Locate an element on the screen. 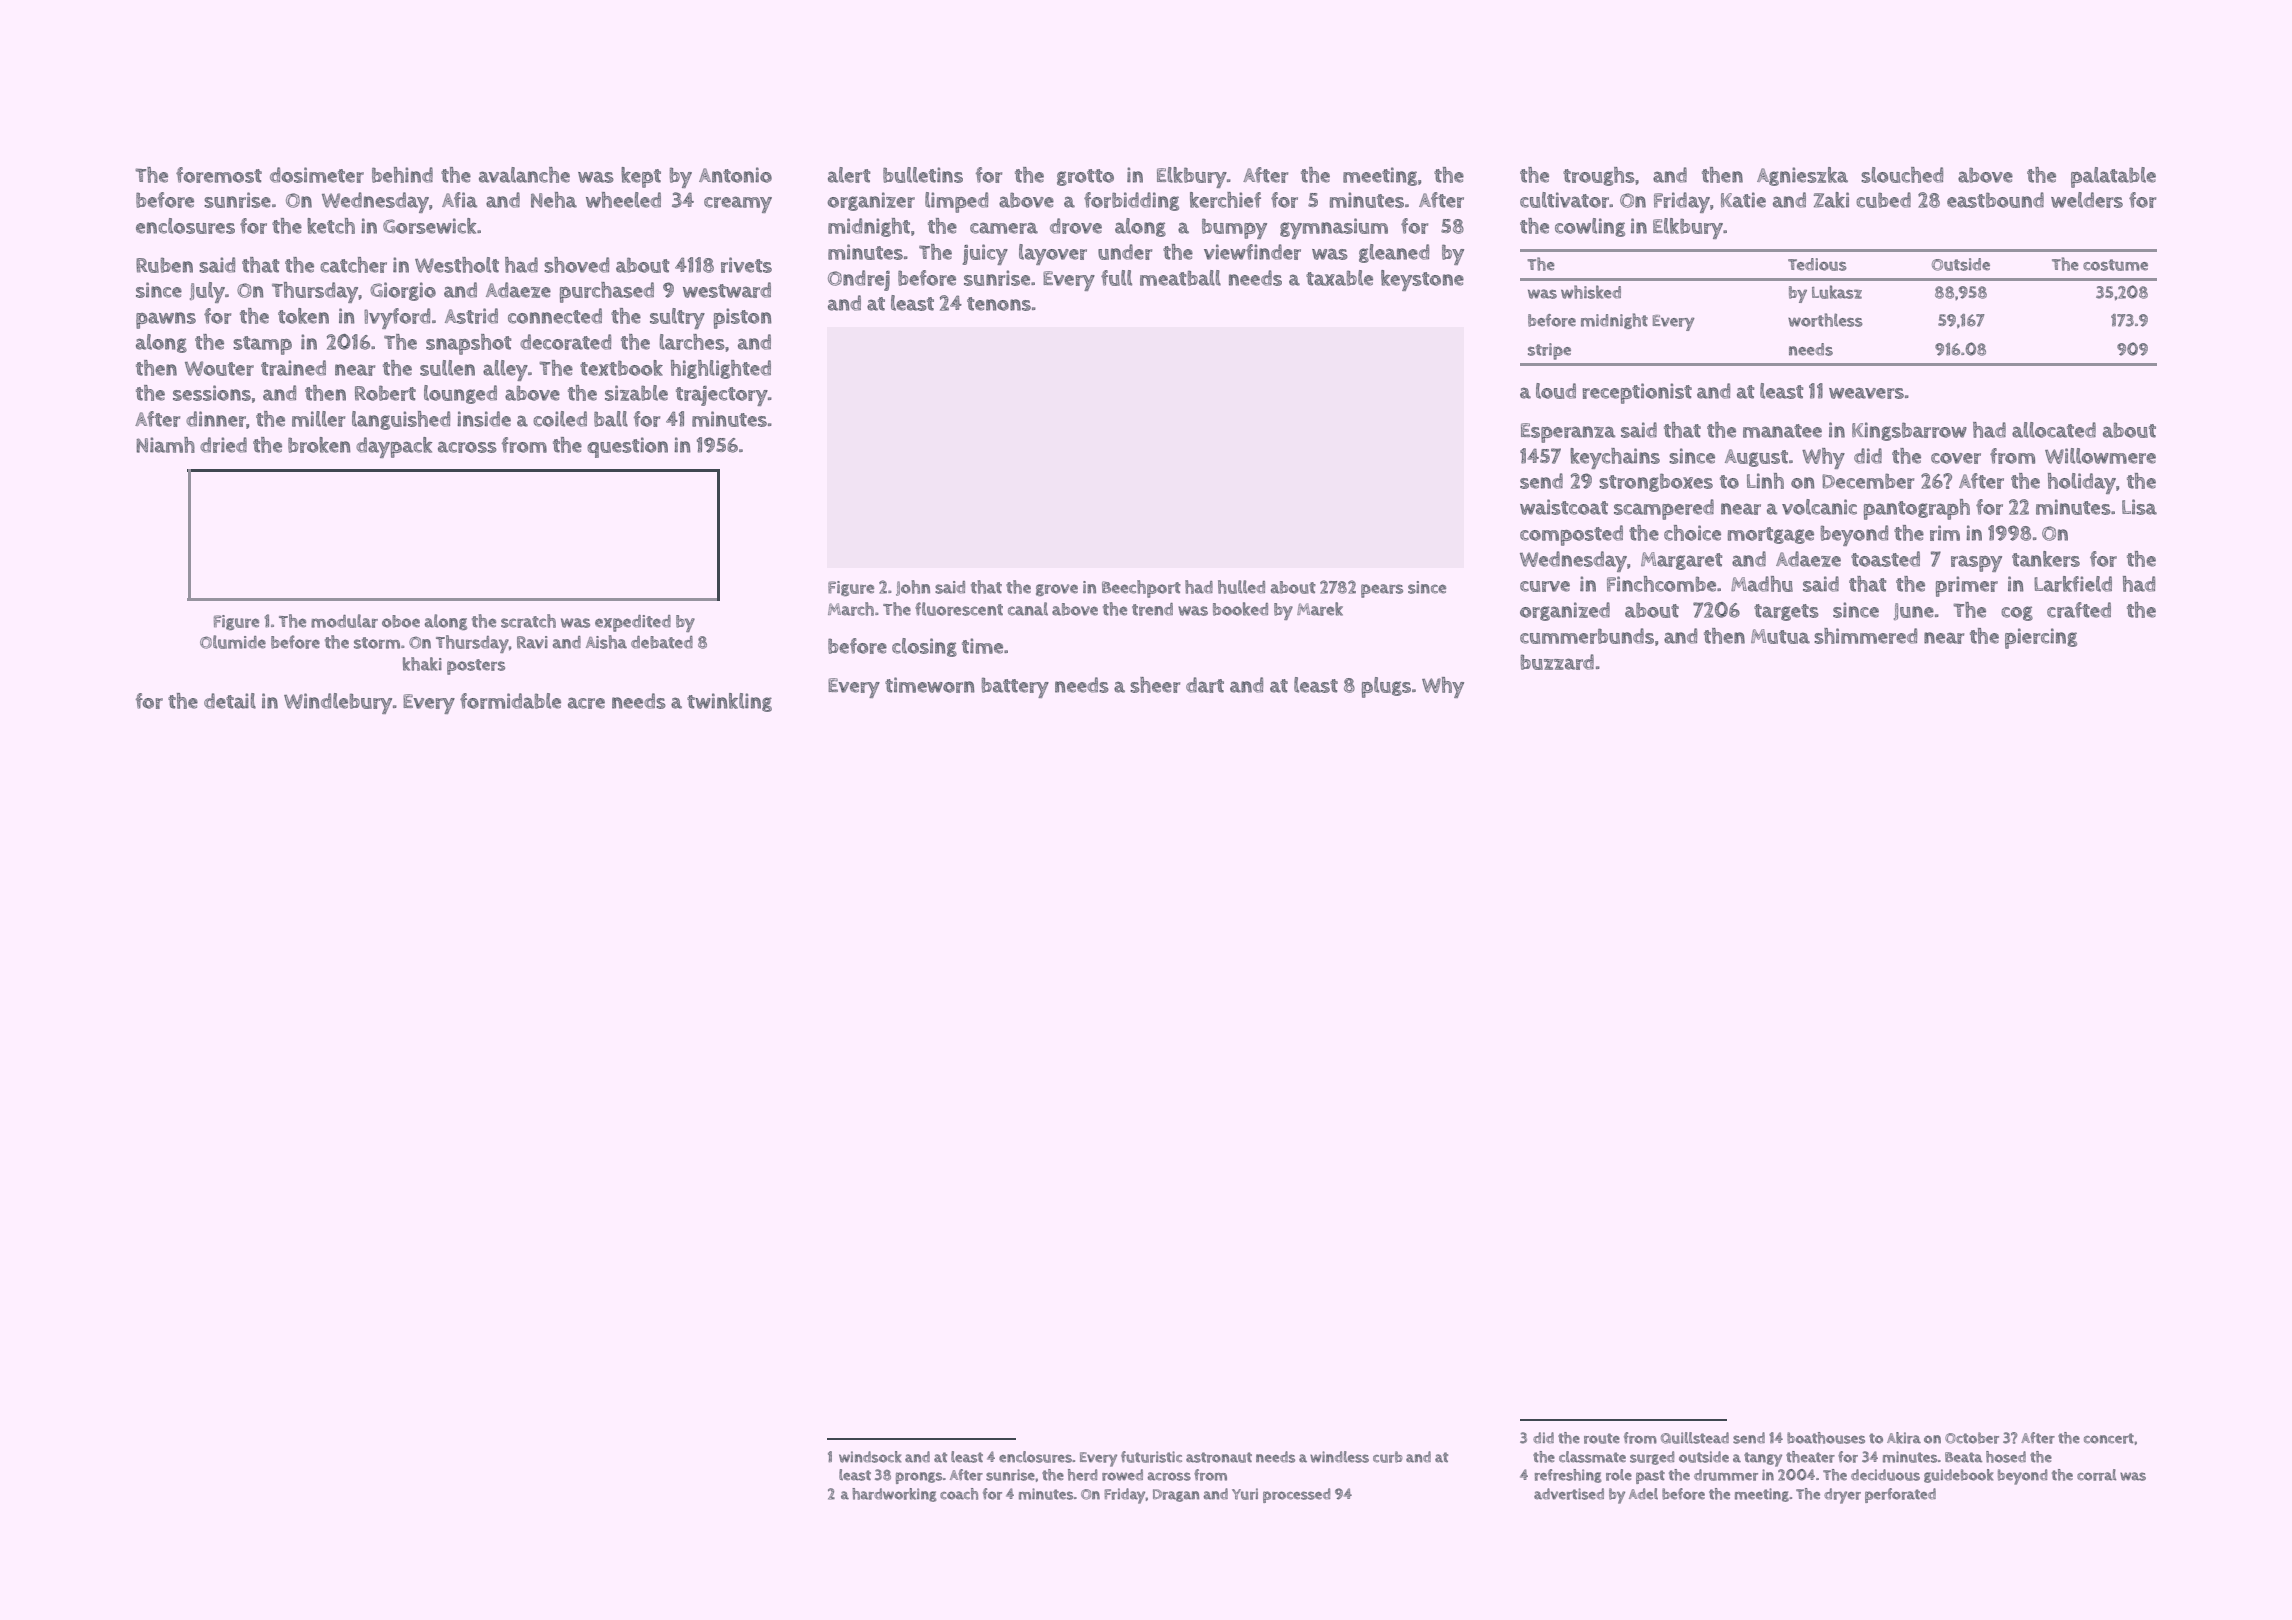  hardworking is located at coordinates (894, 1495).
